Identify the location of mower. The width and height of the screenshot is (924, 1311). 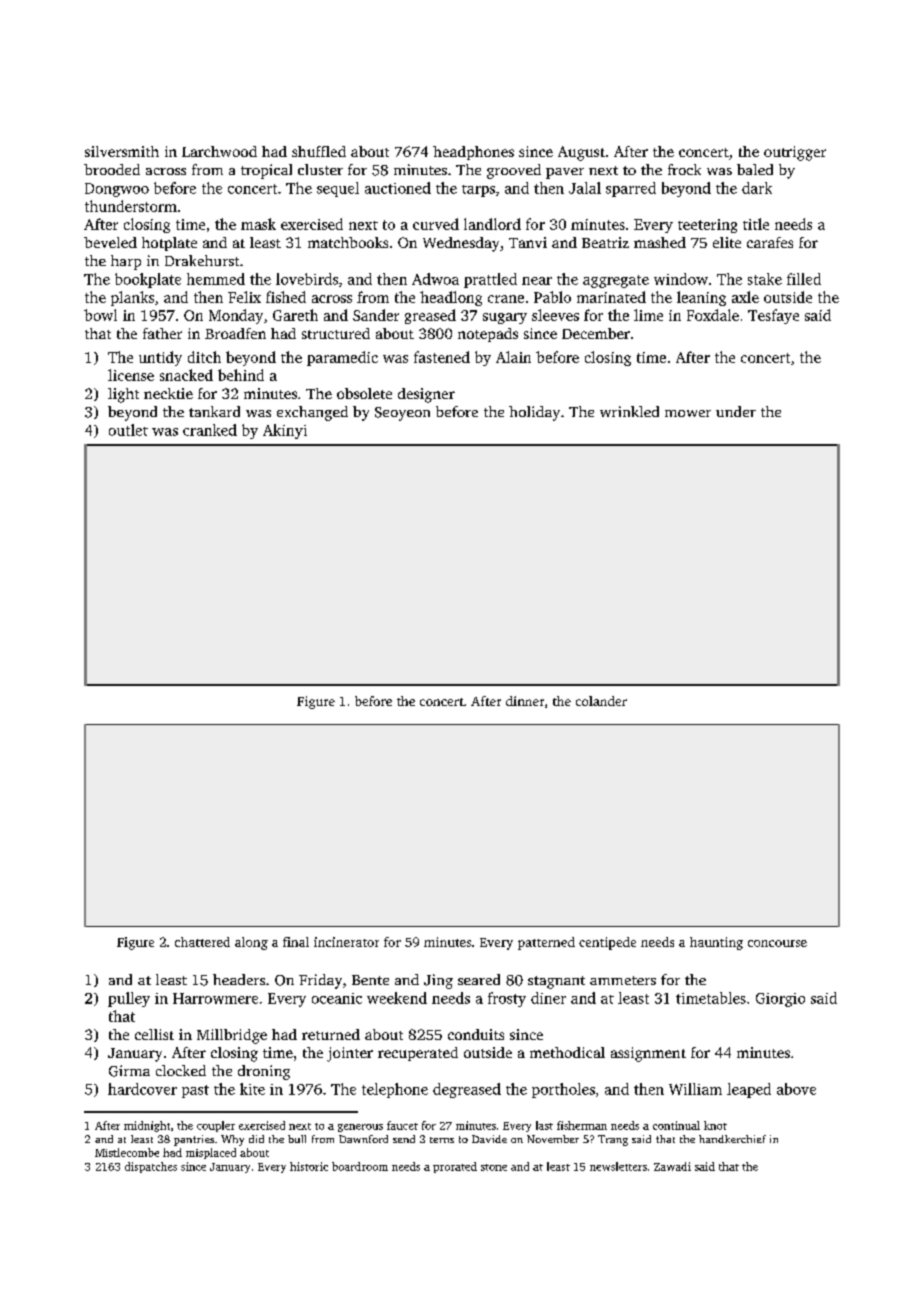
(688, 413).
